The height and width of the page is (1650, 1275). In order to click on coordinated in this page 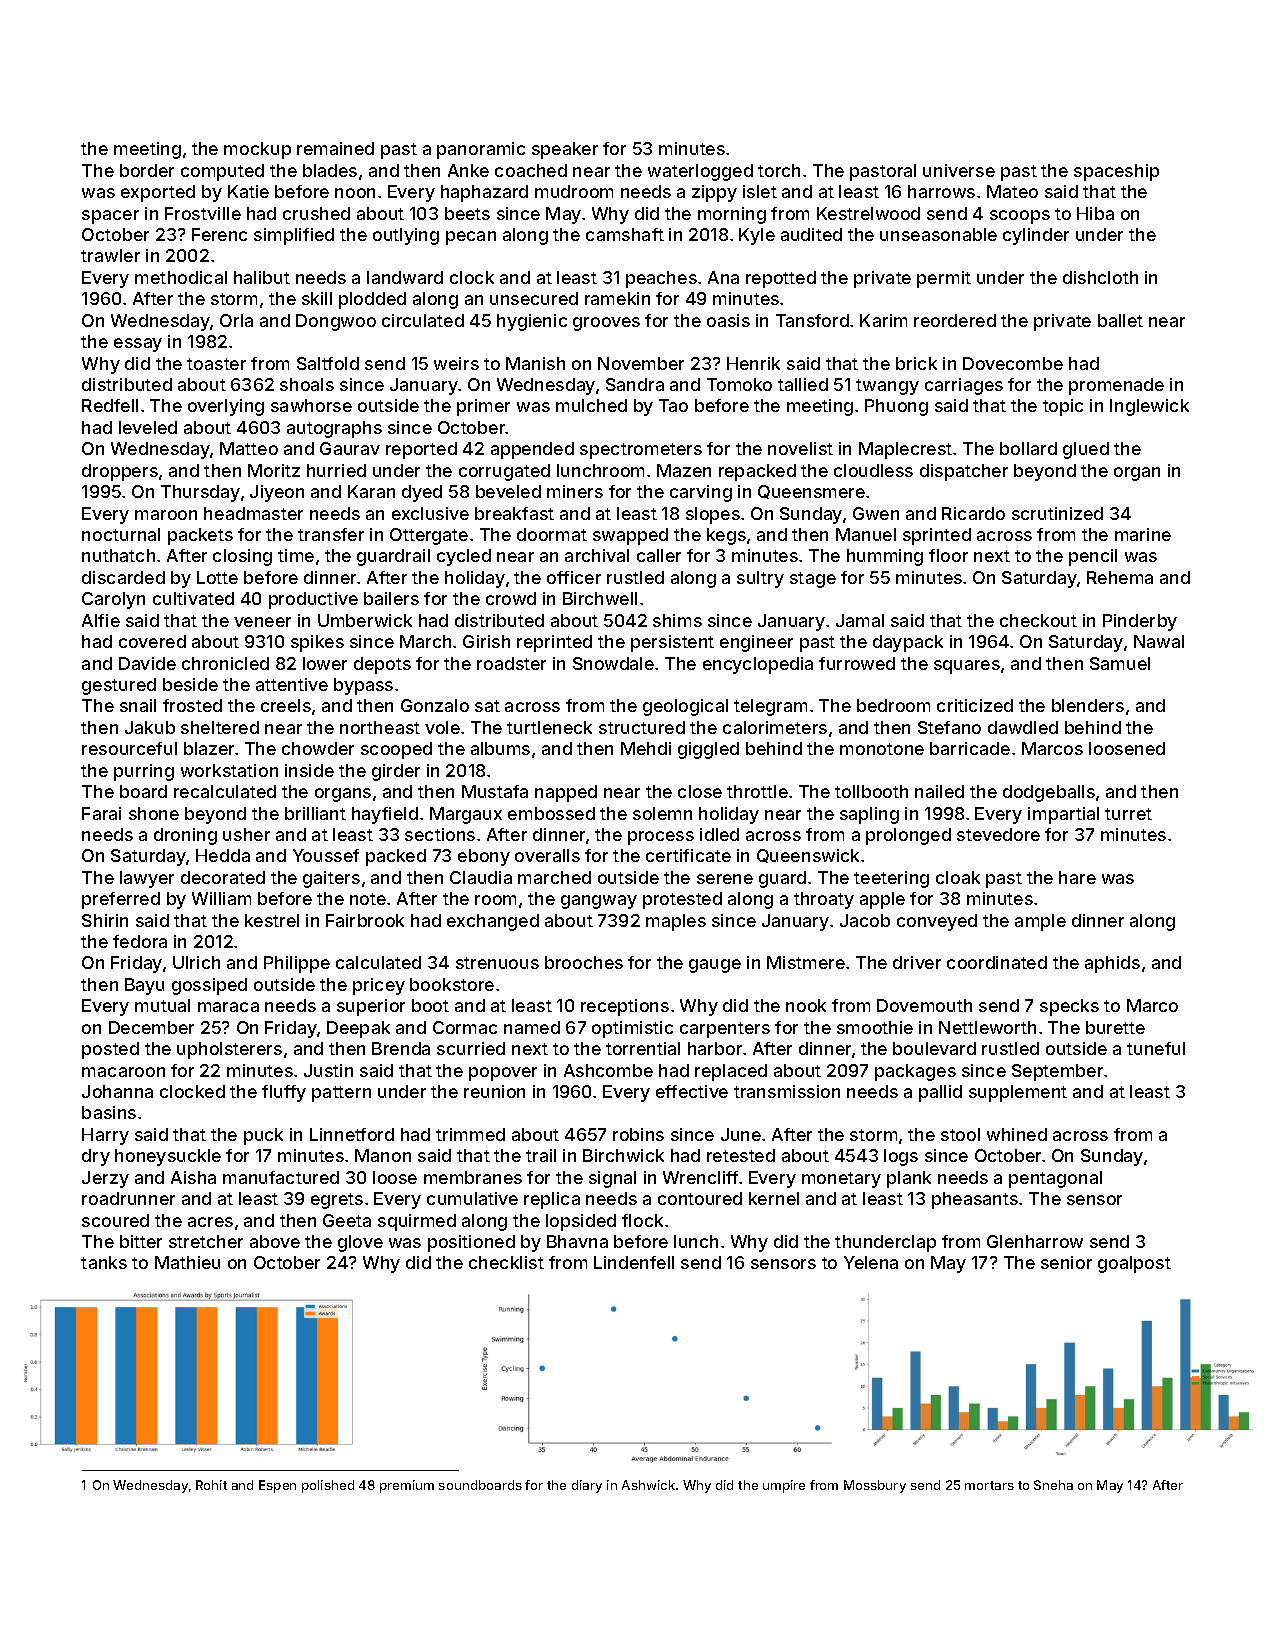, I will do `click(997, 962)`.
